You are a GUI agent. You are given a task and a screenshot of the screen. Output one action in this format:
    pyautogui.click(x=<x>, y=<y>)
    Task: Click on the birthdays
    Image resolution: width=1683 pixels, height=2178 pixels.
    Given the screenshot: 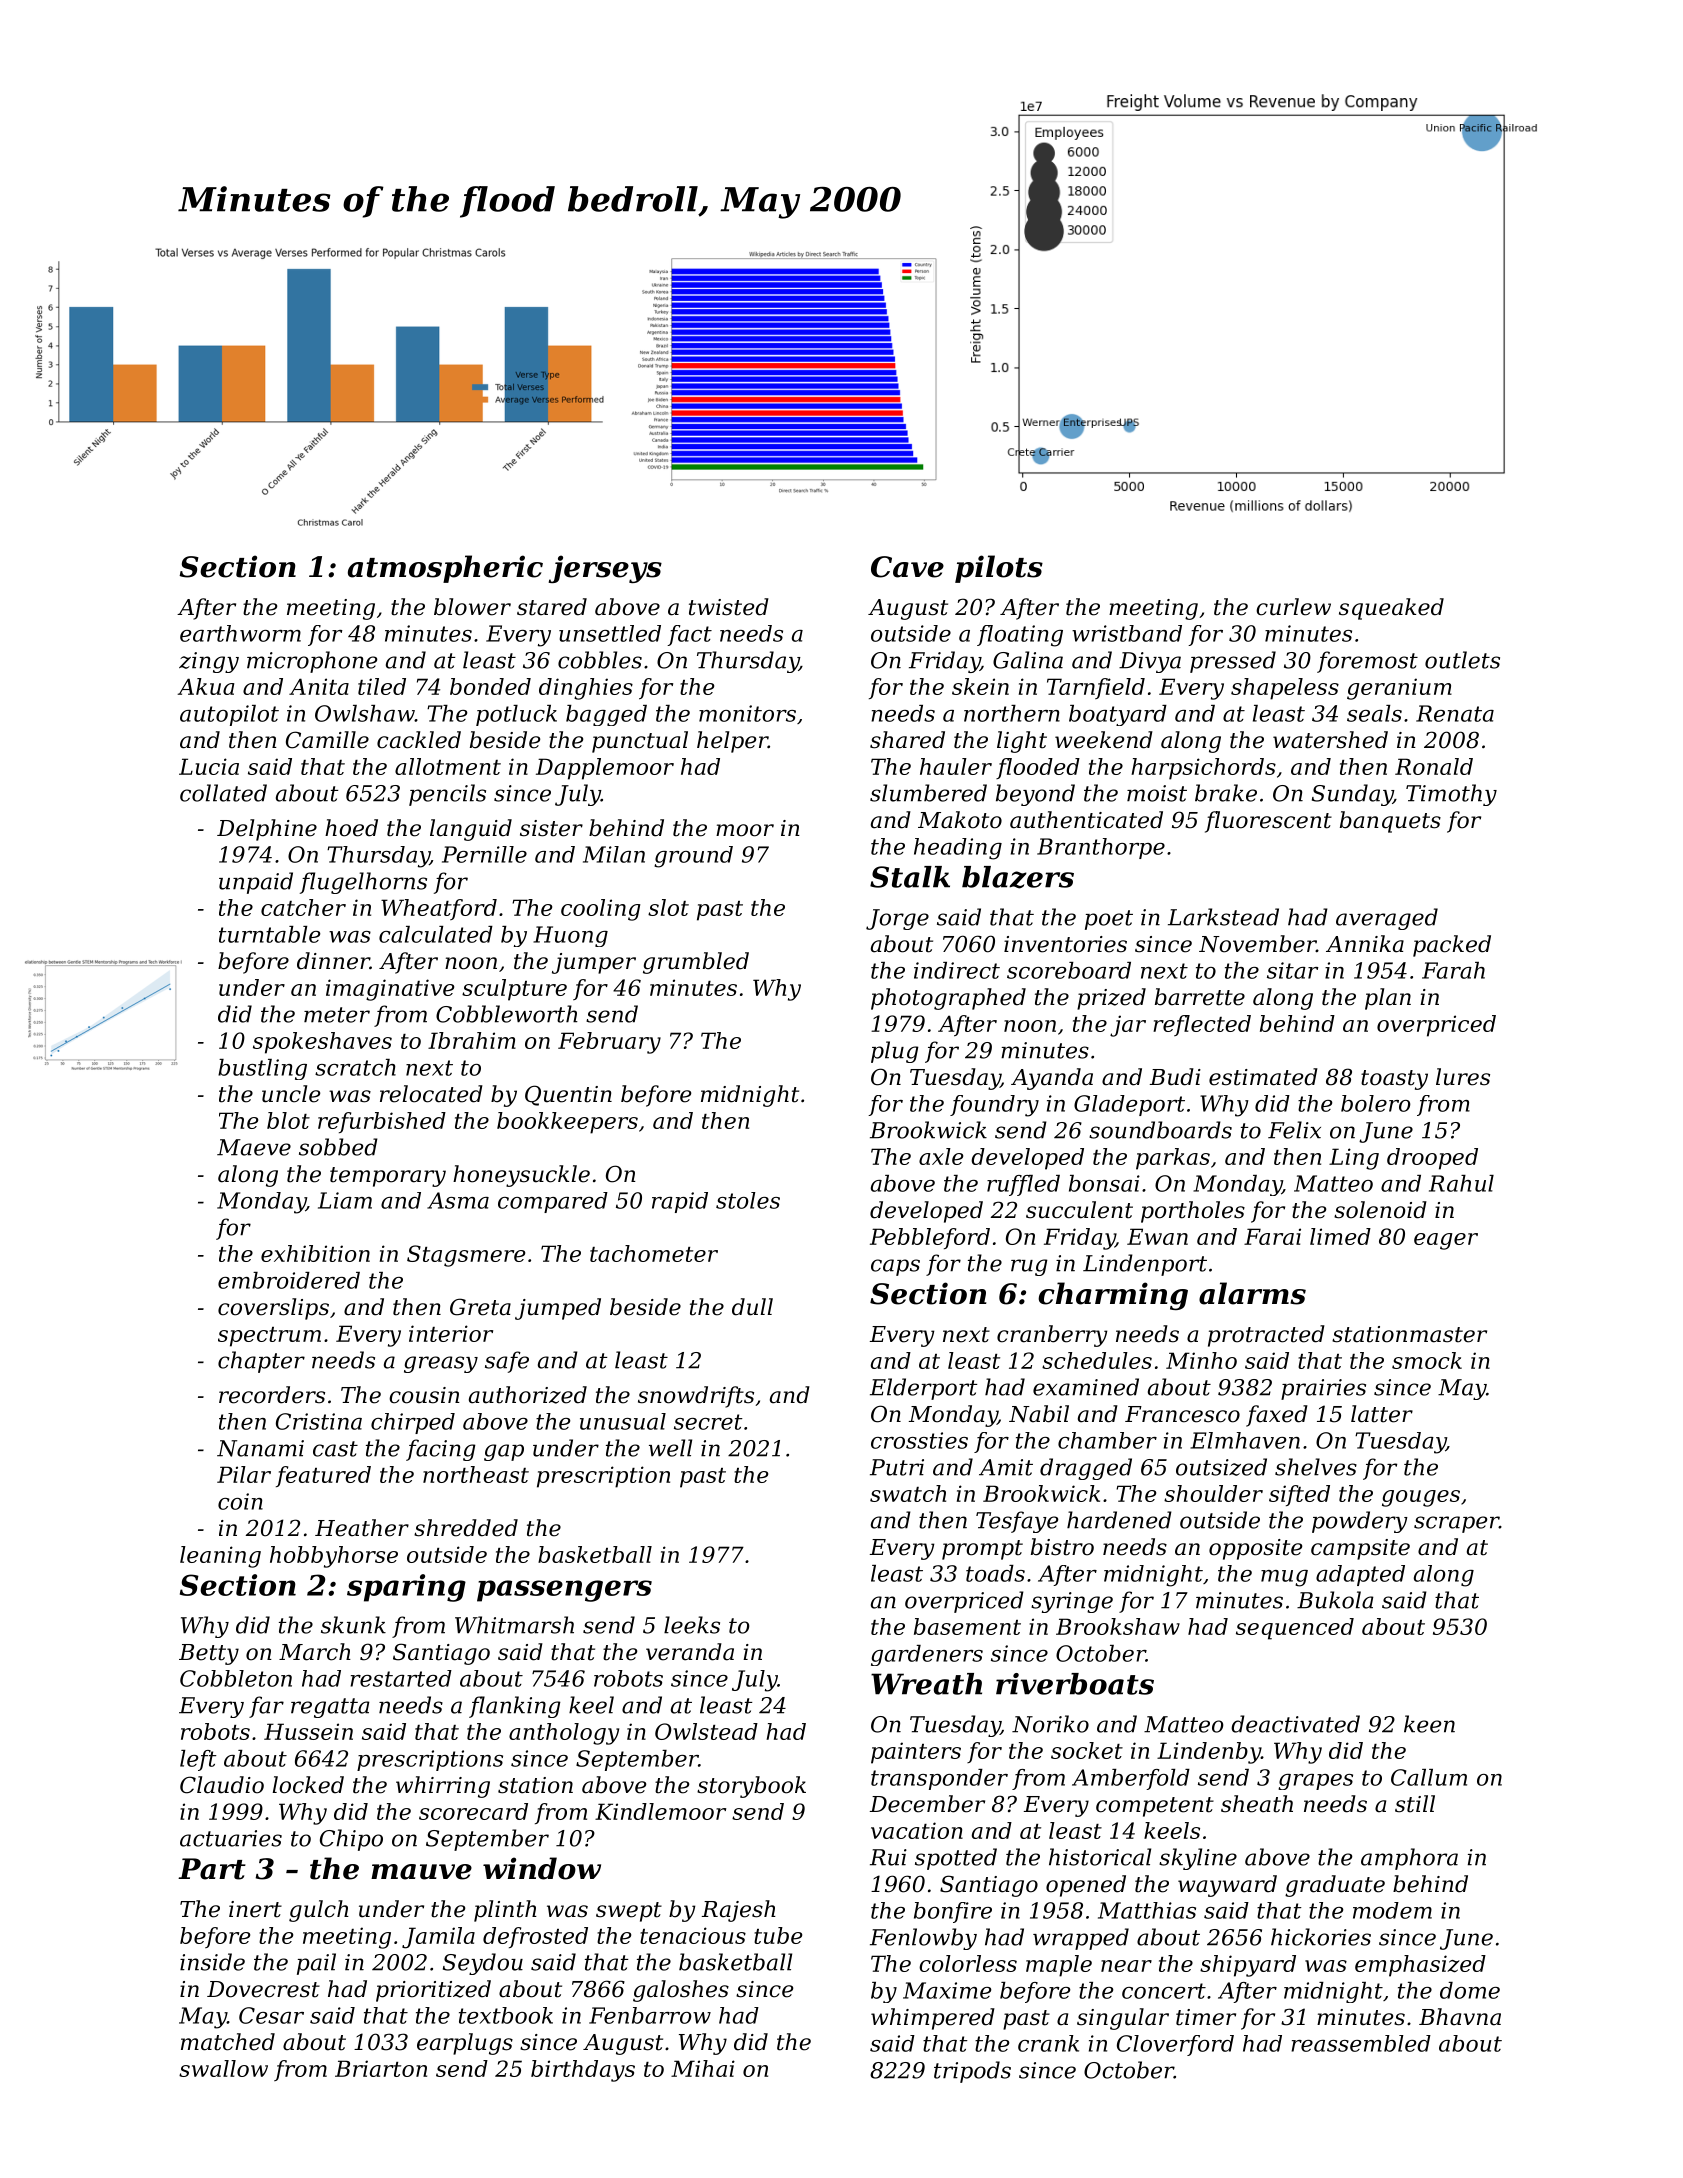 What is the action you would take?
    pyautogui.click(x=583, y=2071)
